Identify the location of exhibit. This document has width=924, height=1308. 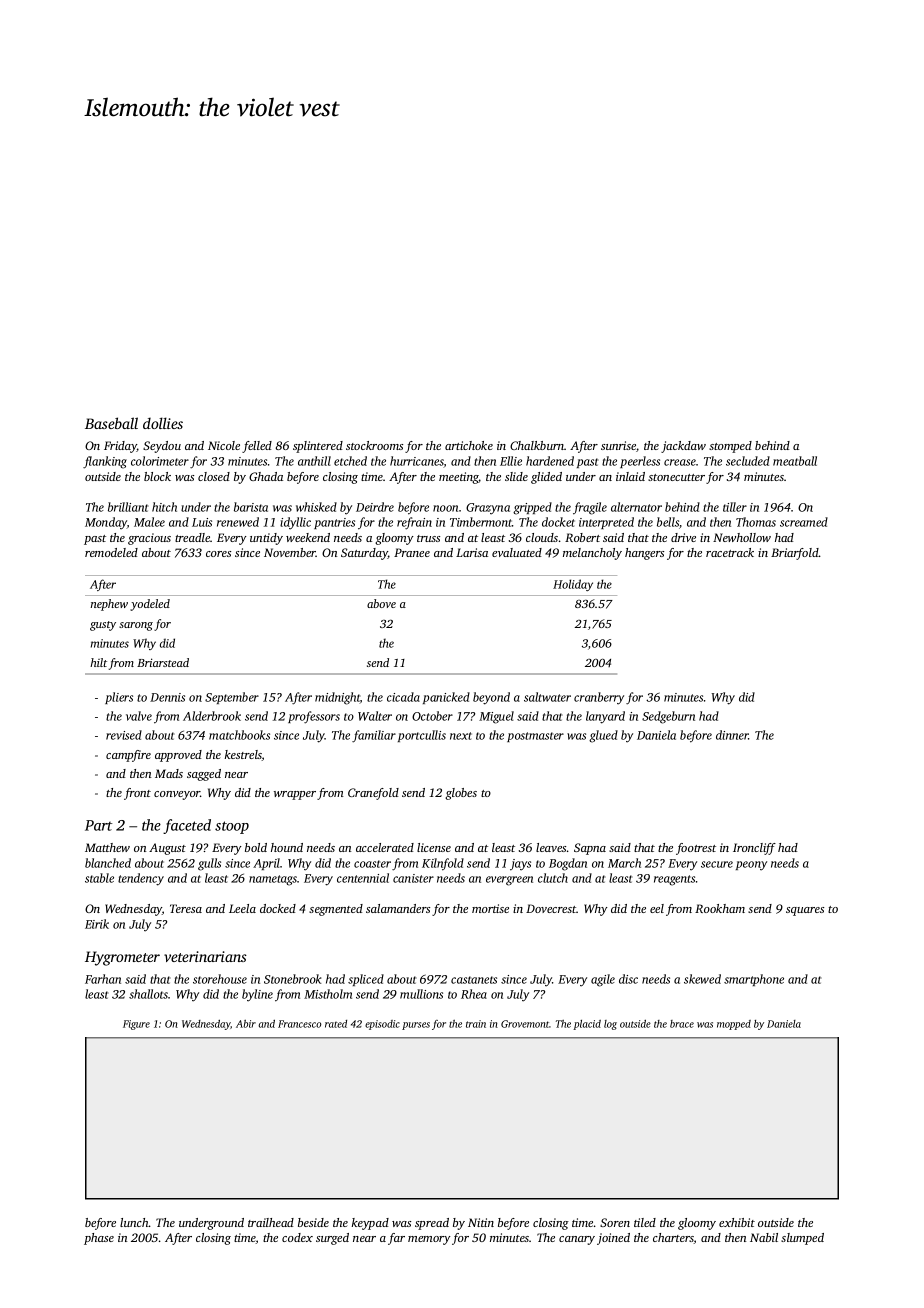
(737, 1222).
